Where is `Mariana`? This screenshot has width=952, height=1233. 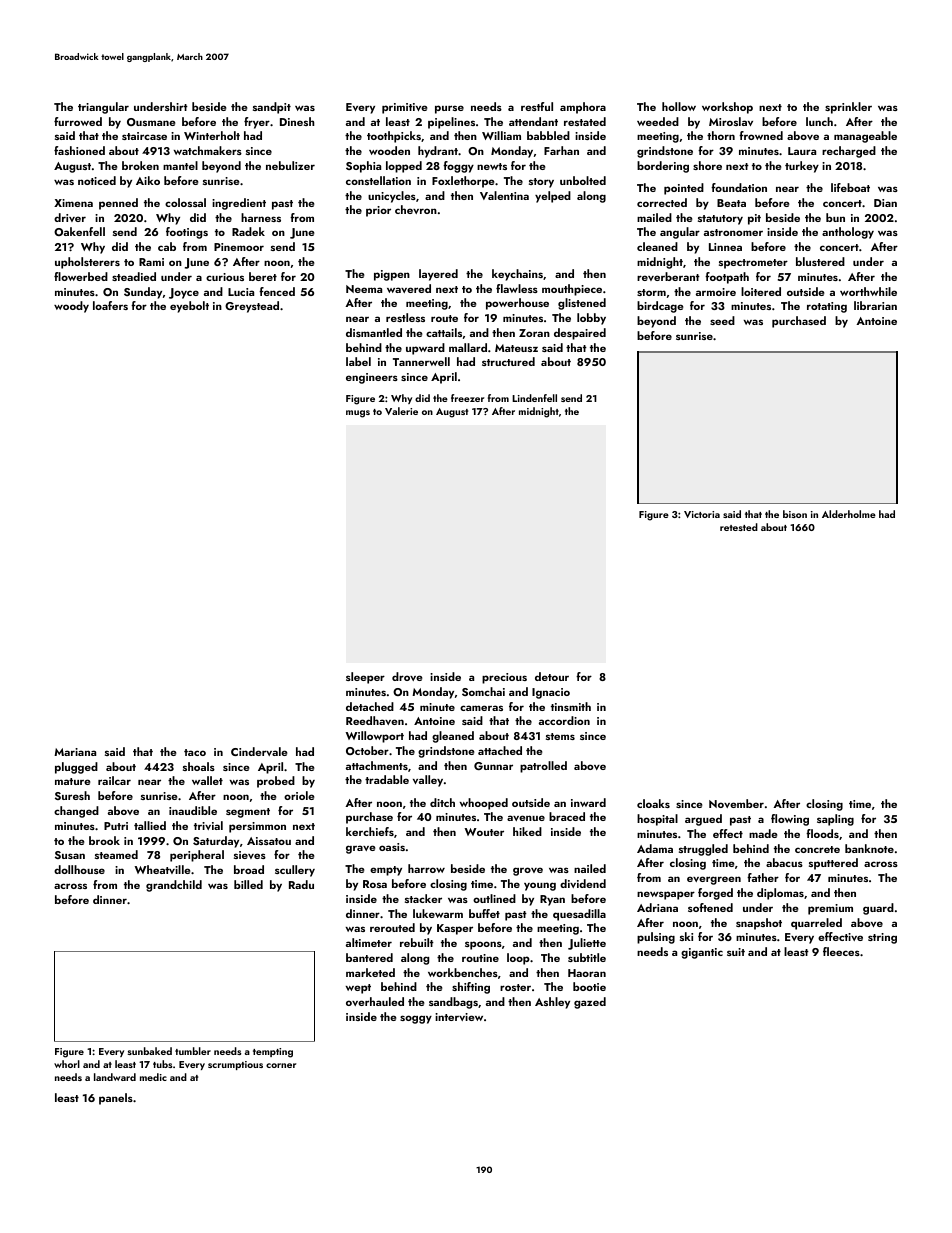 Mariana is located at coordinates (75, 752).
